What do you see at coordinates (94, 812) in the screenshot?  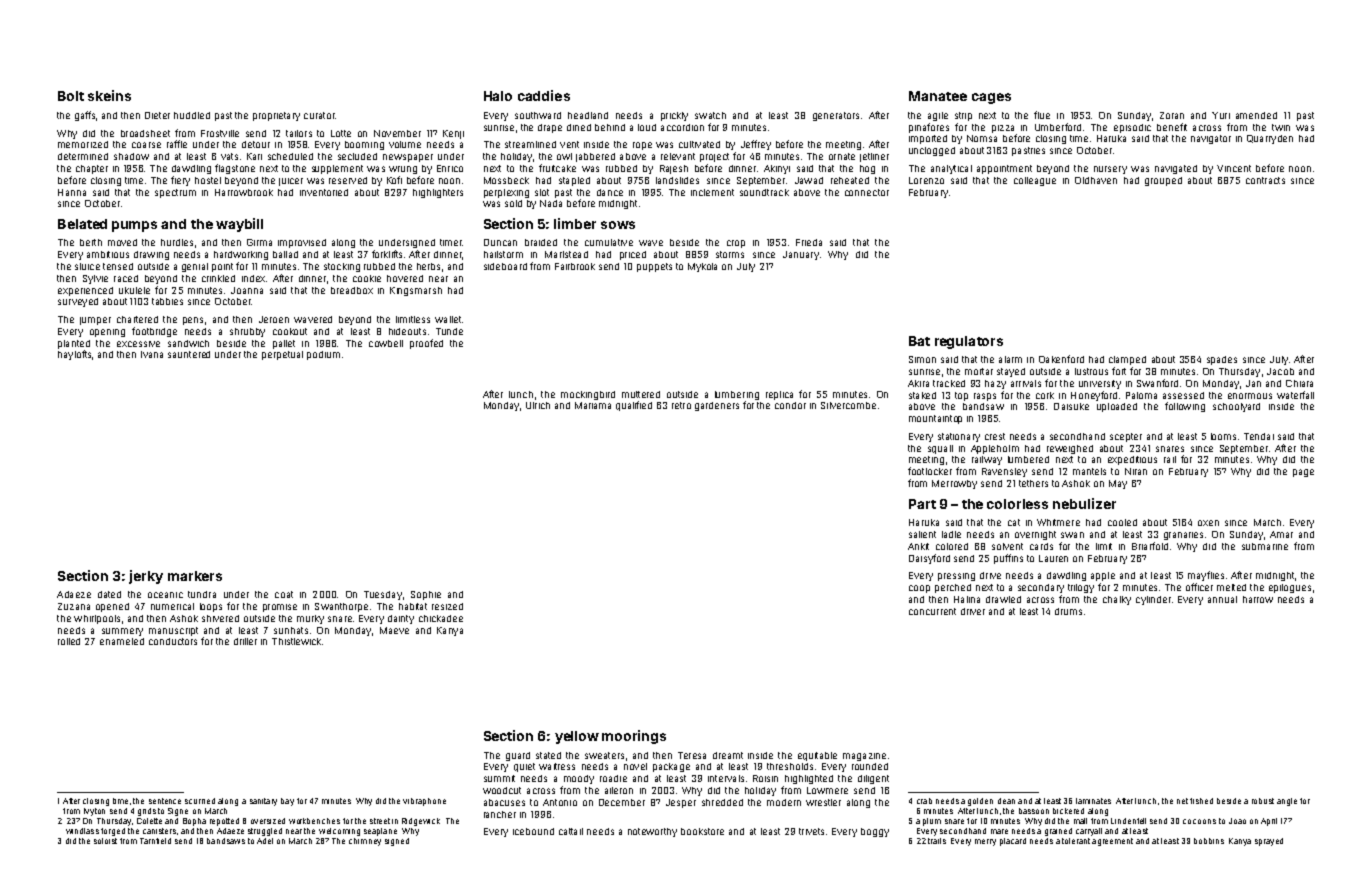 I see `Ivyton` at bounding box center [94, 812].
